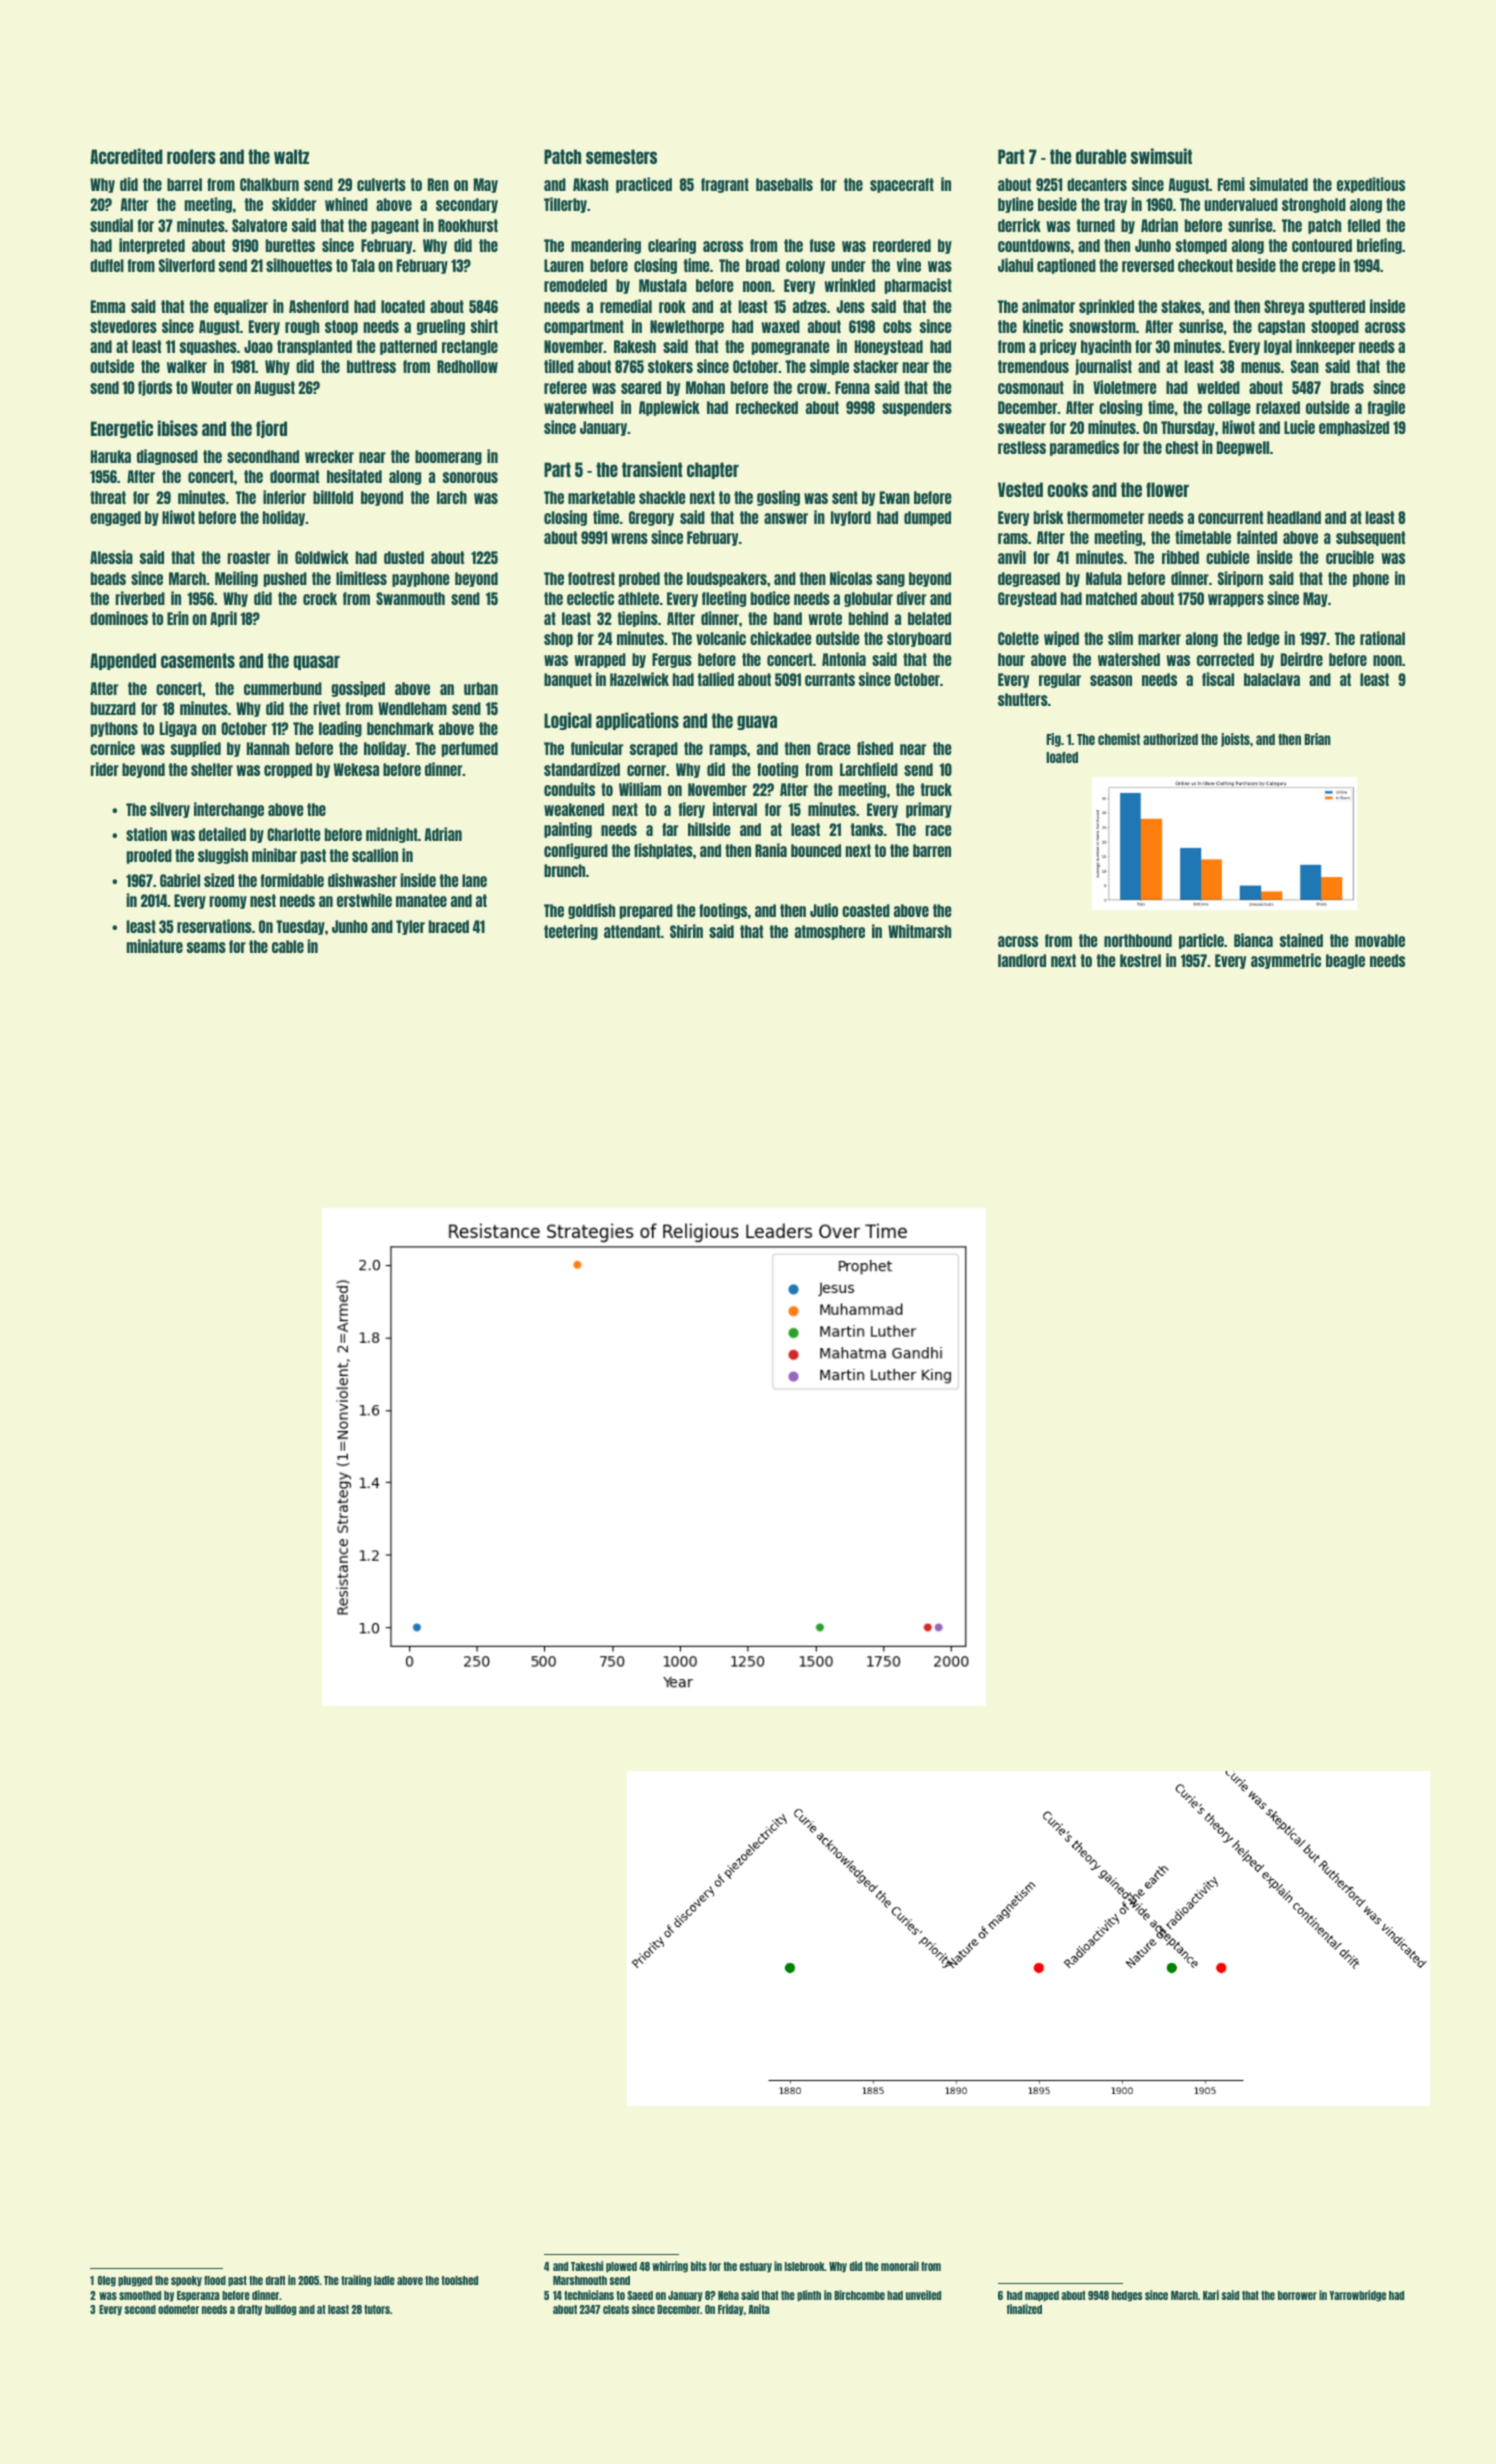 The height and width of the screenshot is (2464, 1496). What do you see at coordinates (288, 946) in the screenshot?
I see `cable` at bounding box center [288, 946].
